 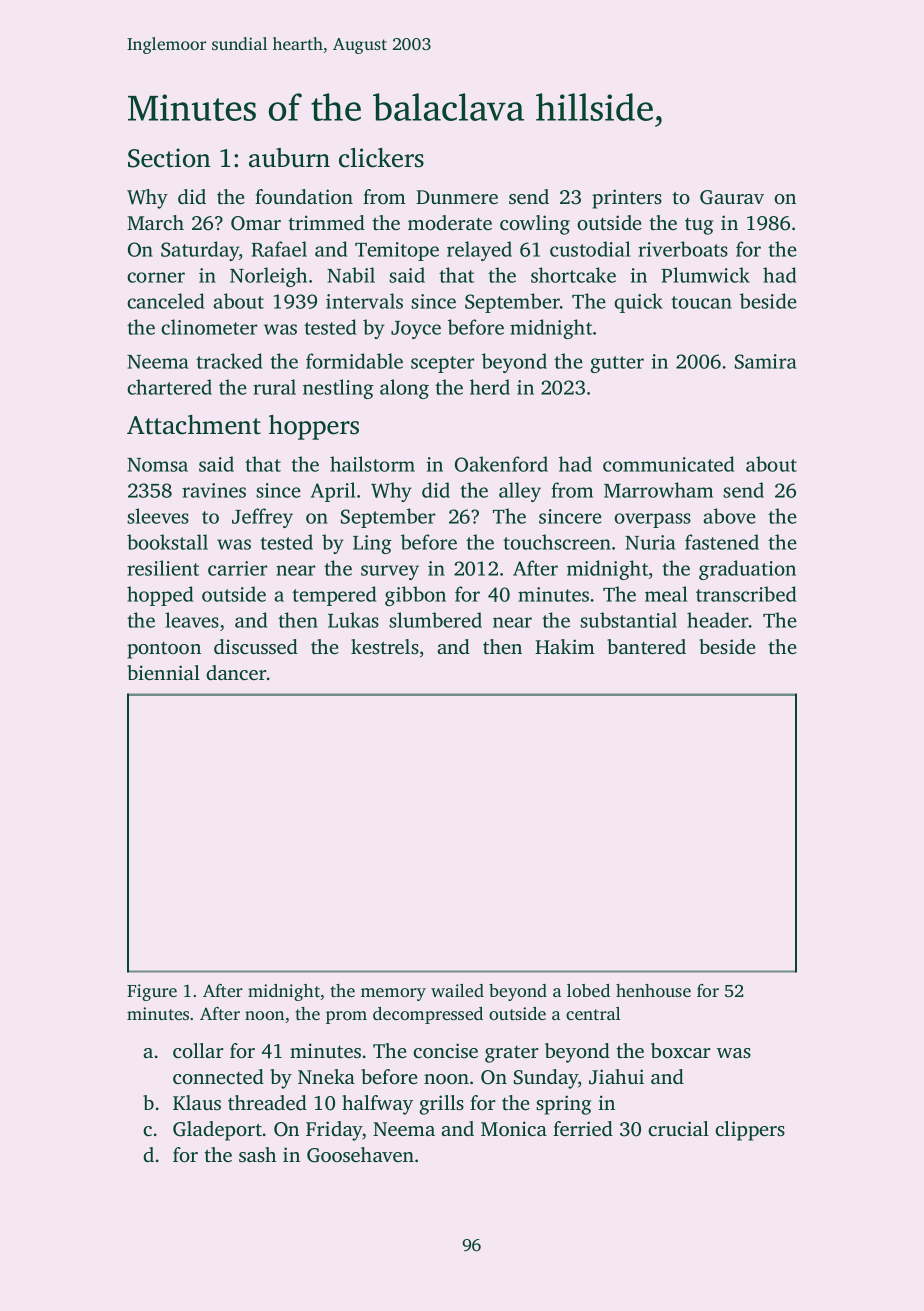 What do you see at coordinates (217, 1131) in the screenshot?
I see `Gladeport` at bounding box center [217, 1131].
